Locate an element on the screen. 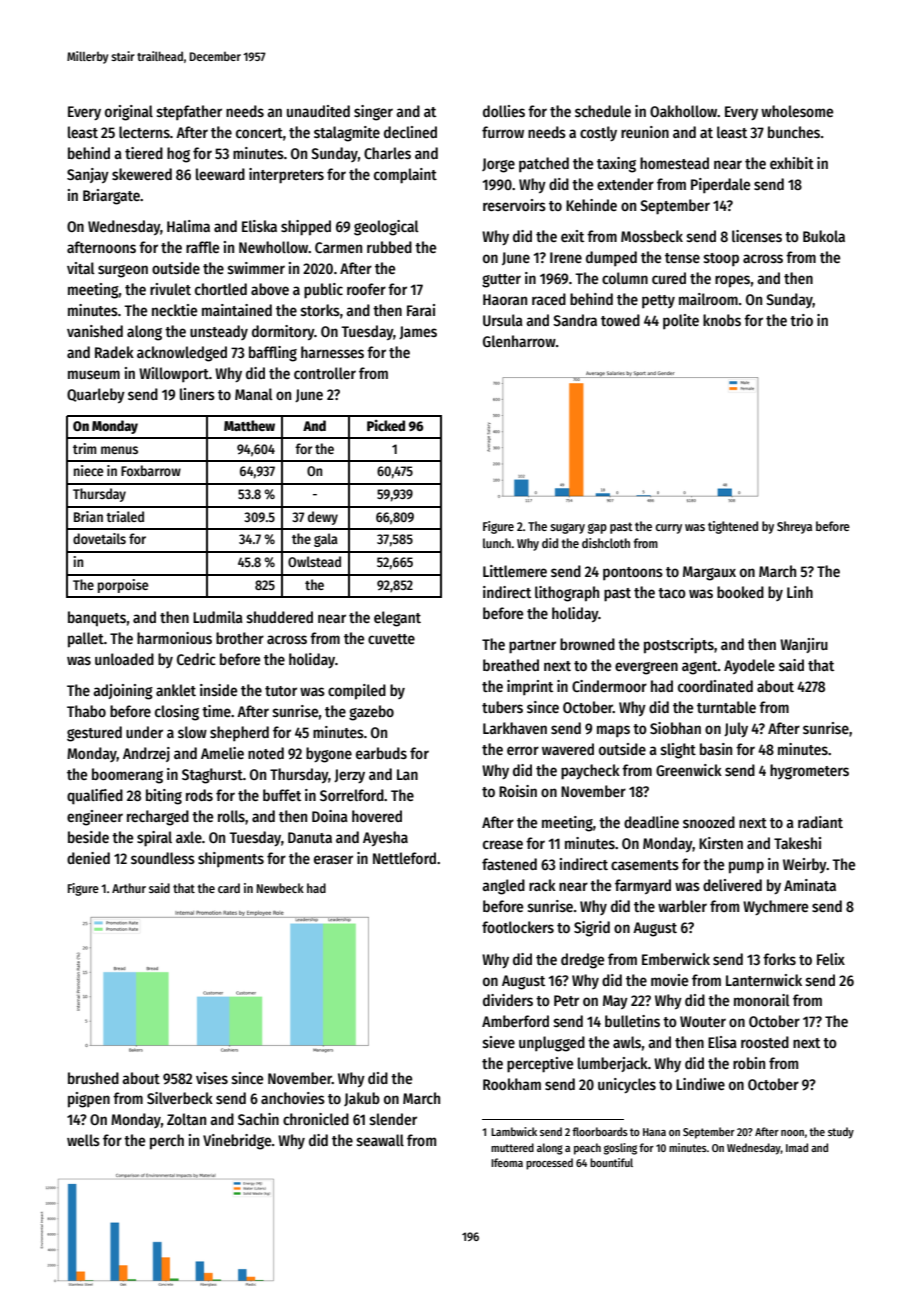  Imad is located at coordinates (797, 1147).
